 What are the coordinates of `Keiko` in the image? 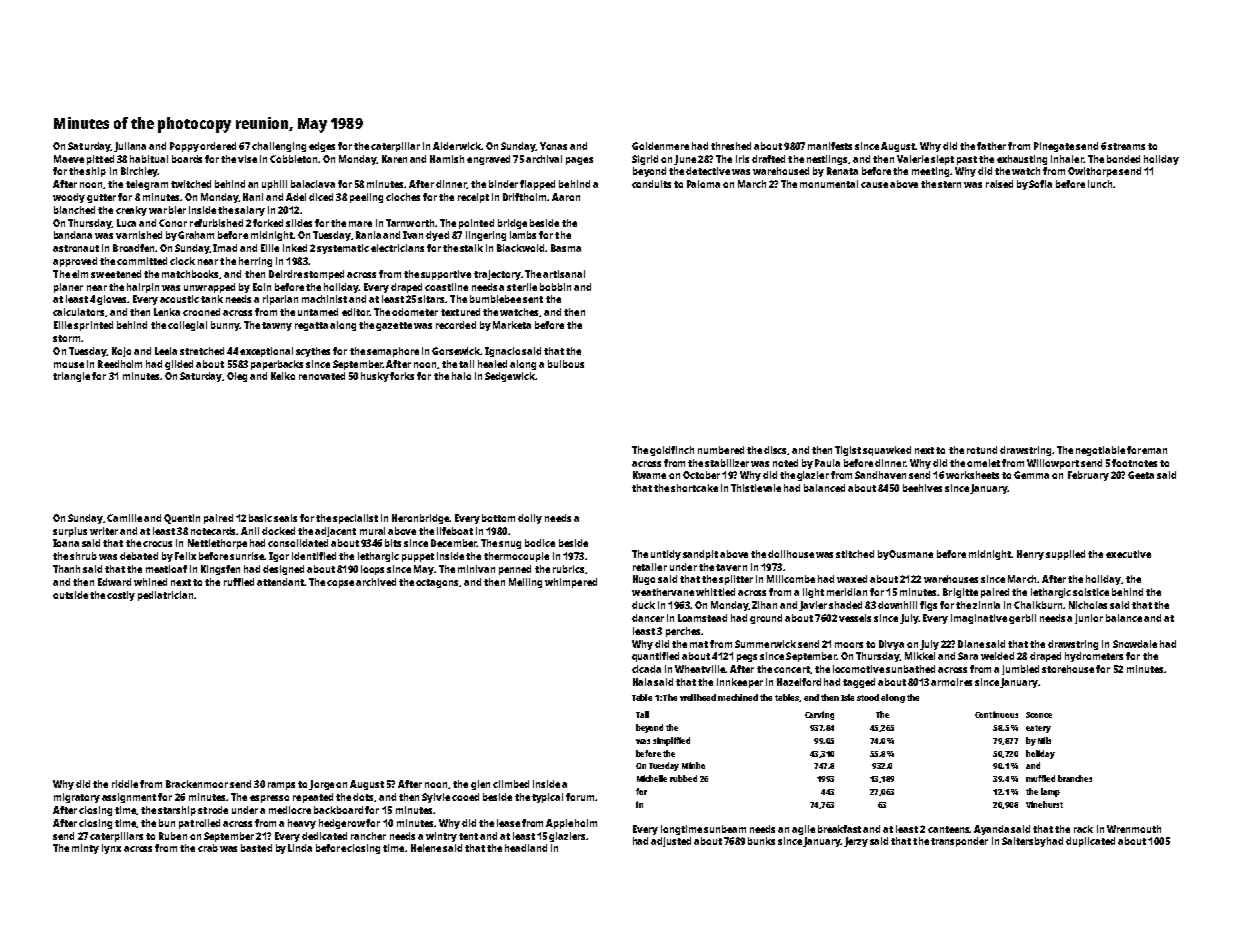 It's located at (283, 376).
